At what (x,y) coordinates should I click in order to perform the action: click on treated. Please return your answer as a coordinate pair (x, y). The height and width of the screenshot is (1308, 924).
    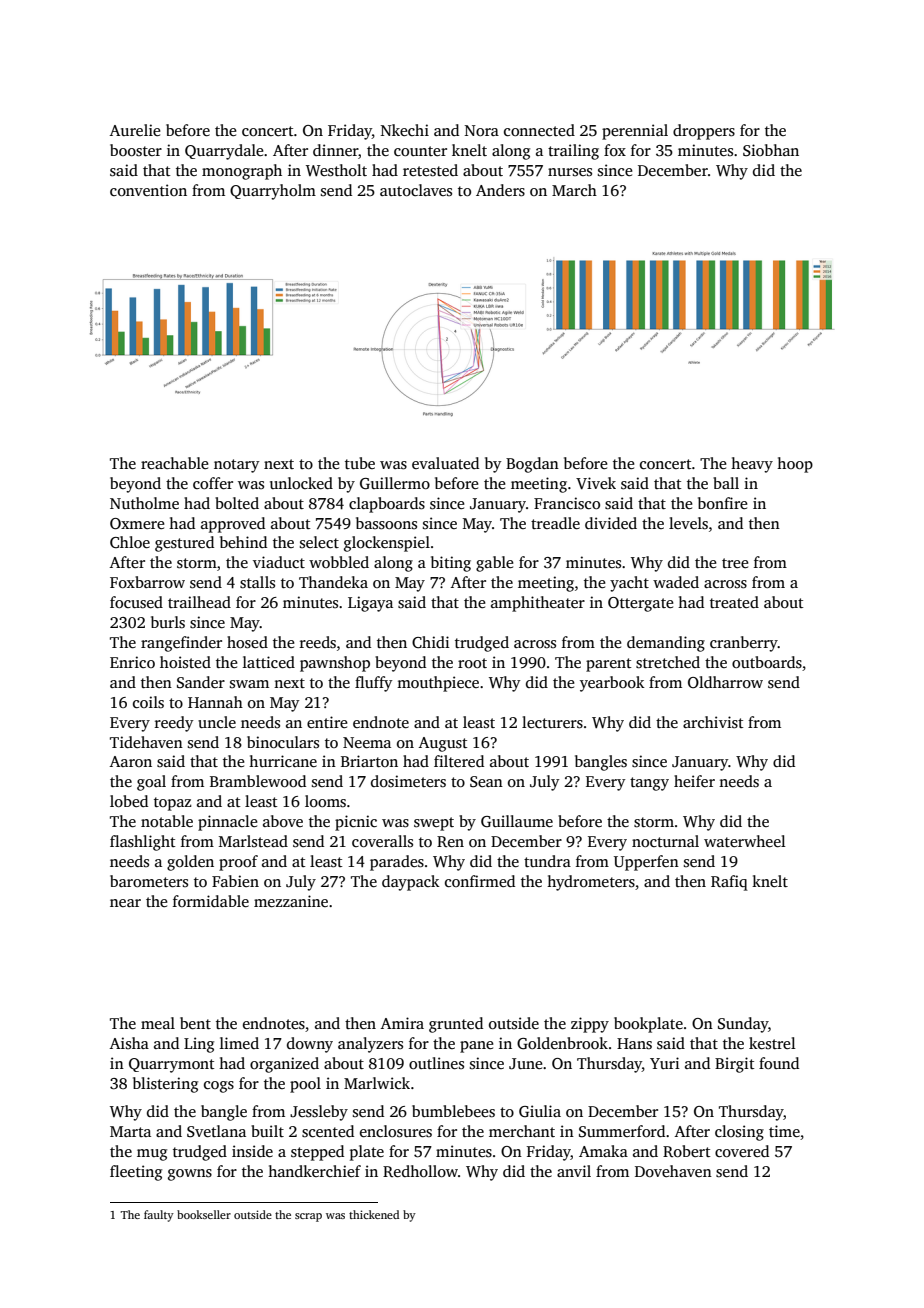
    Looking at the image, I should click on (734, 602).
